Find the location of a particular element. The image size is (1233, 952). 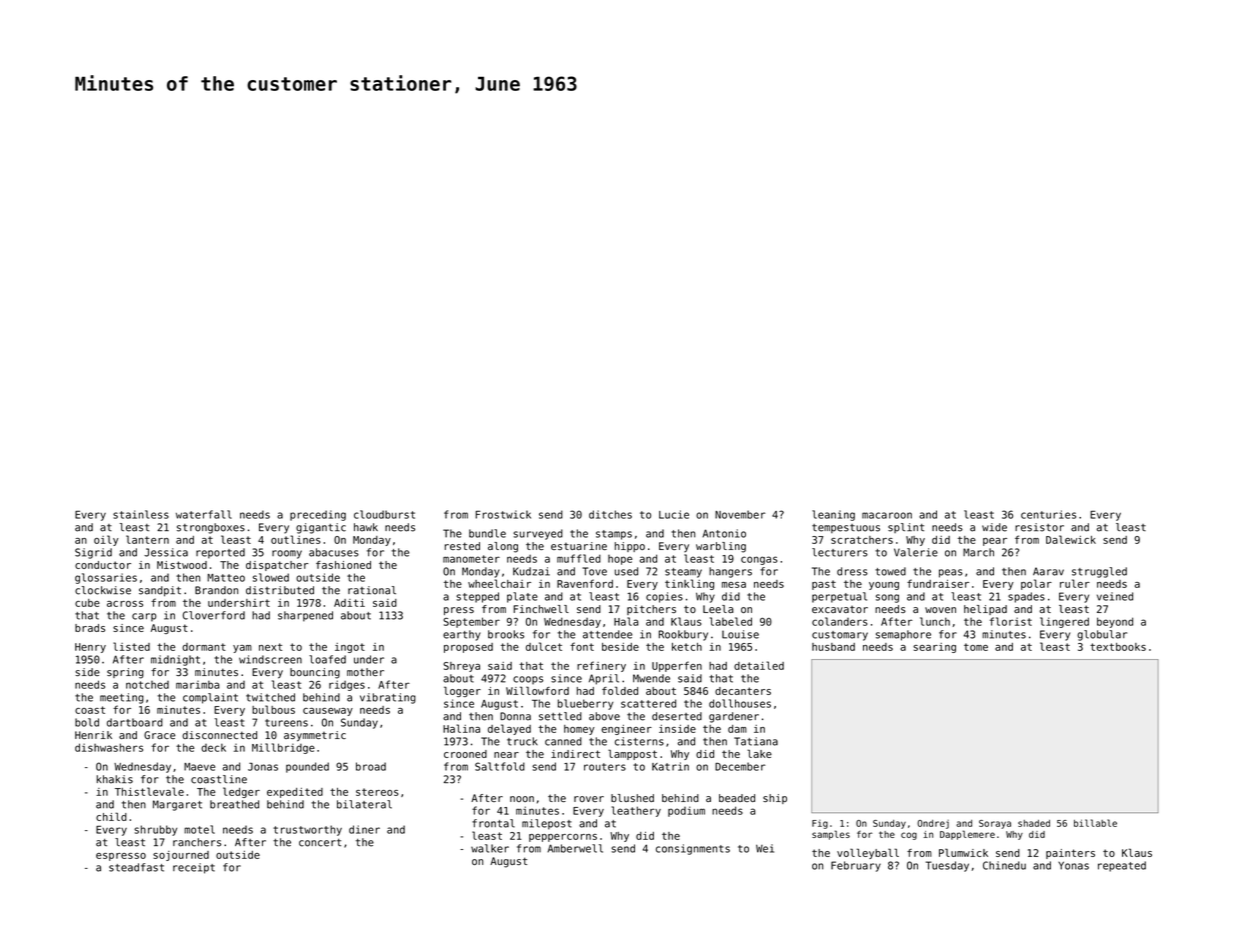

brads is located at coordinates (90, 628).
